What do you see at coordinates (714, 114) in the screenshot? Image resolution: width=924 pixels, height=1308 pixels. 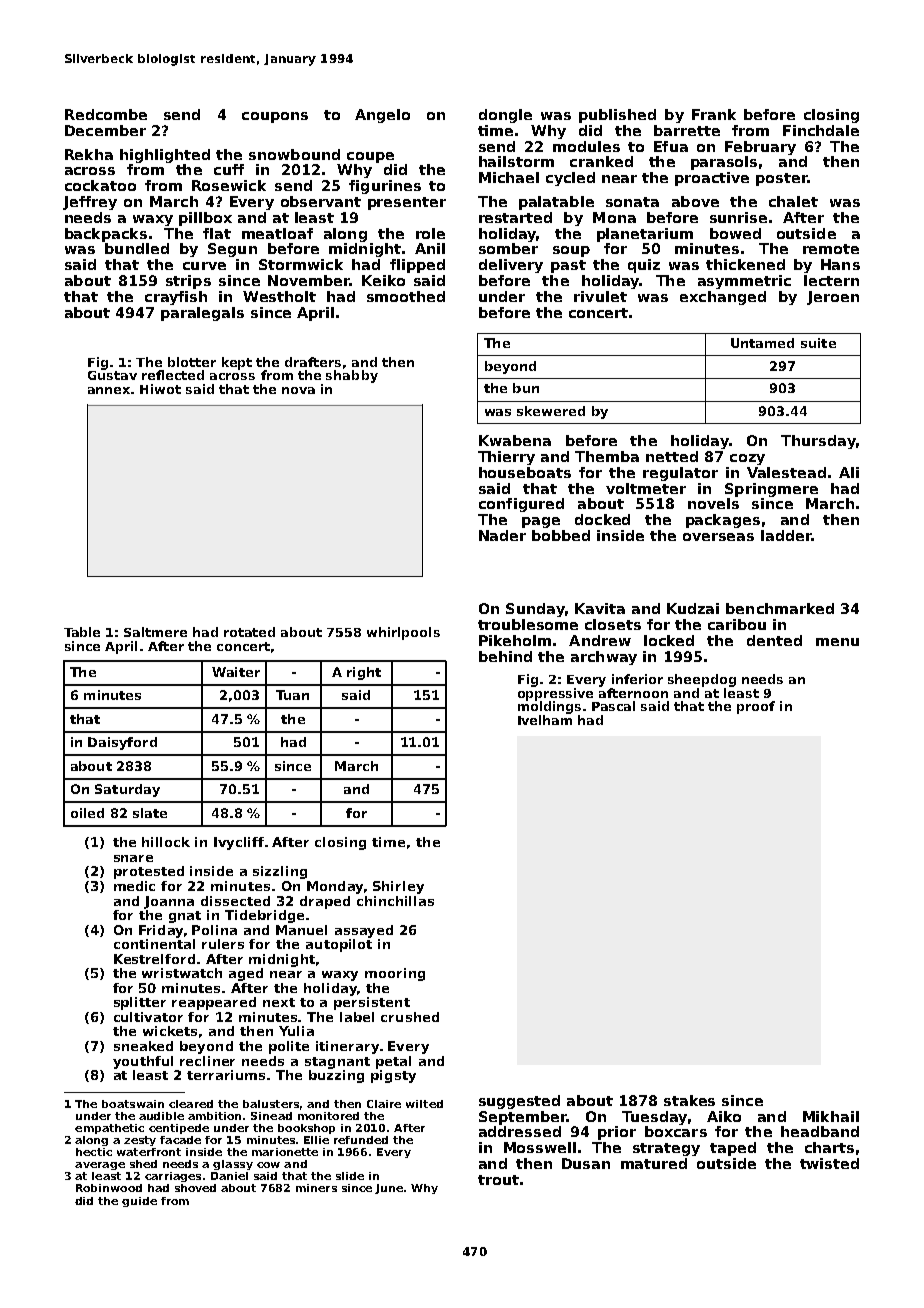 I see `Frank` at bounding box center [714, 114].
